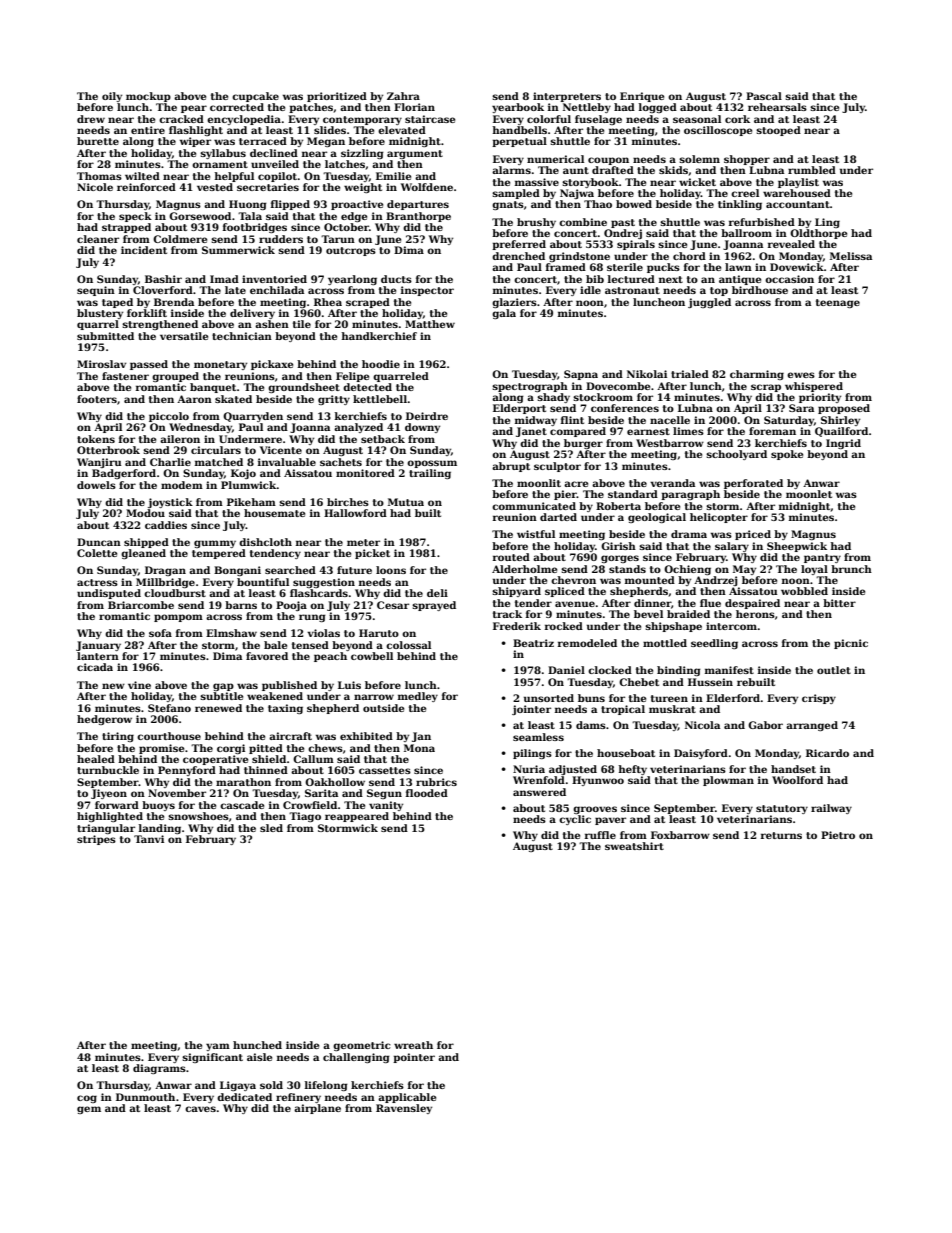 This screenshot has height=1233, width=952. I want to click on rumbled, so click(812, 170).
